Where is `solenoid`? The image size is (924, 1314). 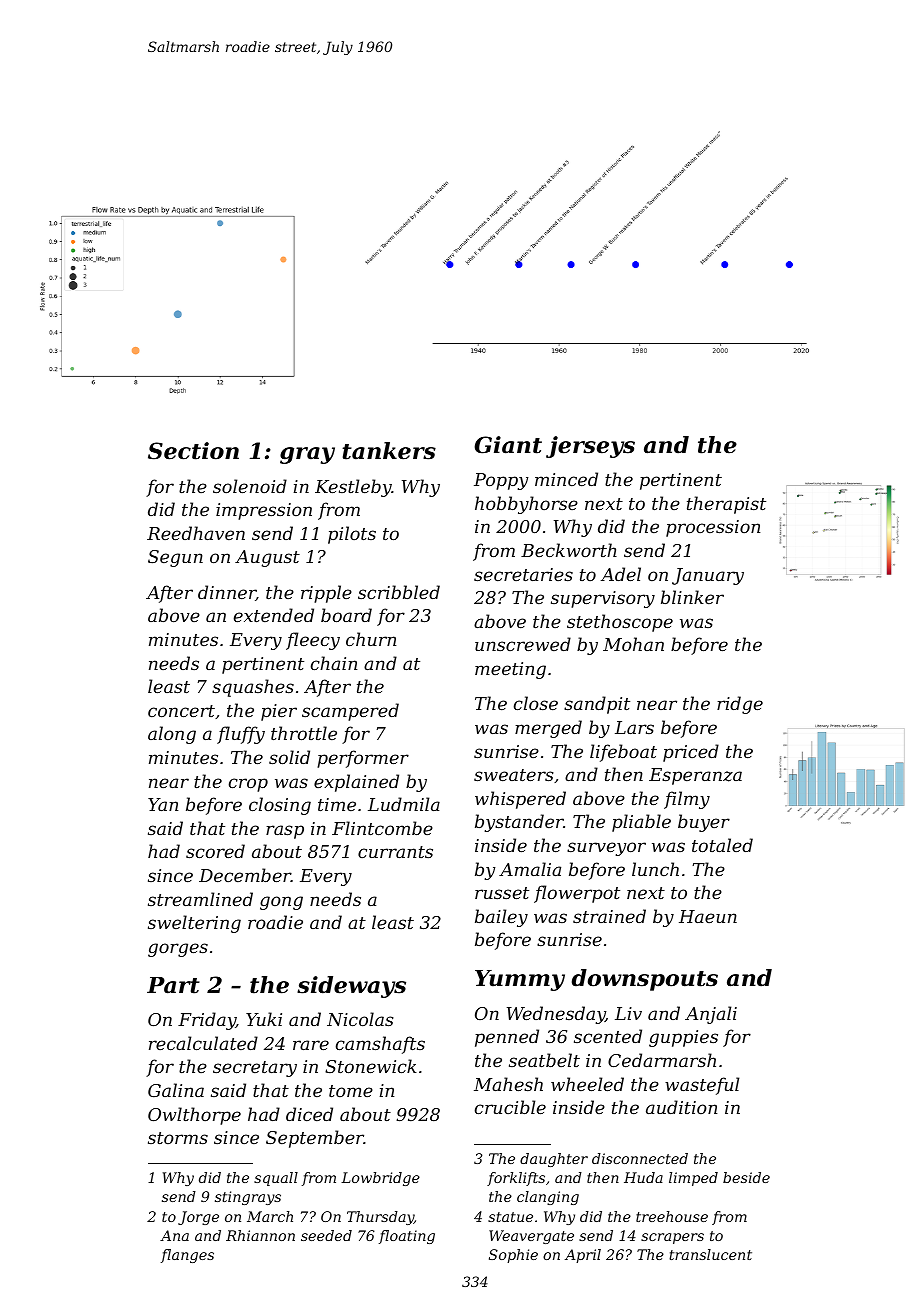
solenoid is located at coordinates (250, 486).
